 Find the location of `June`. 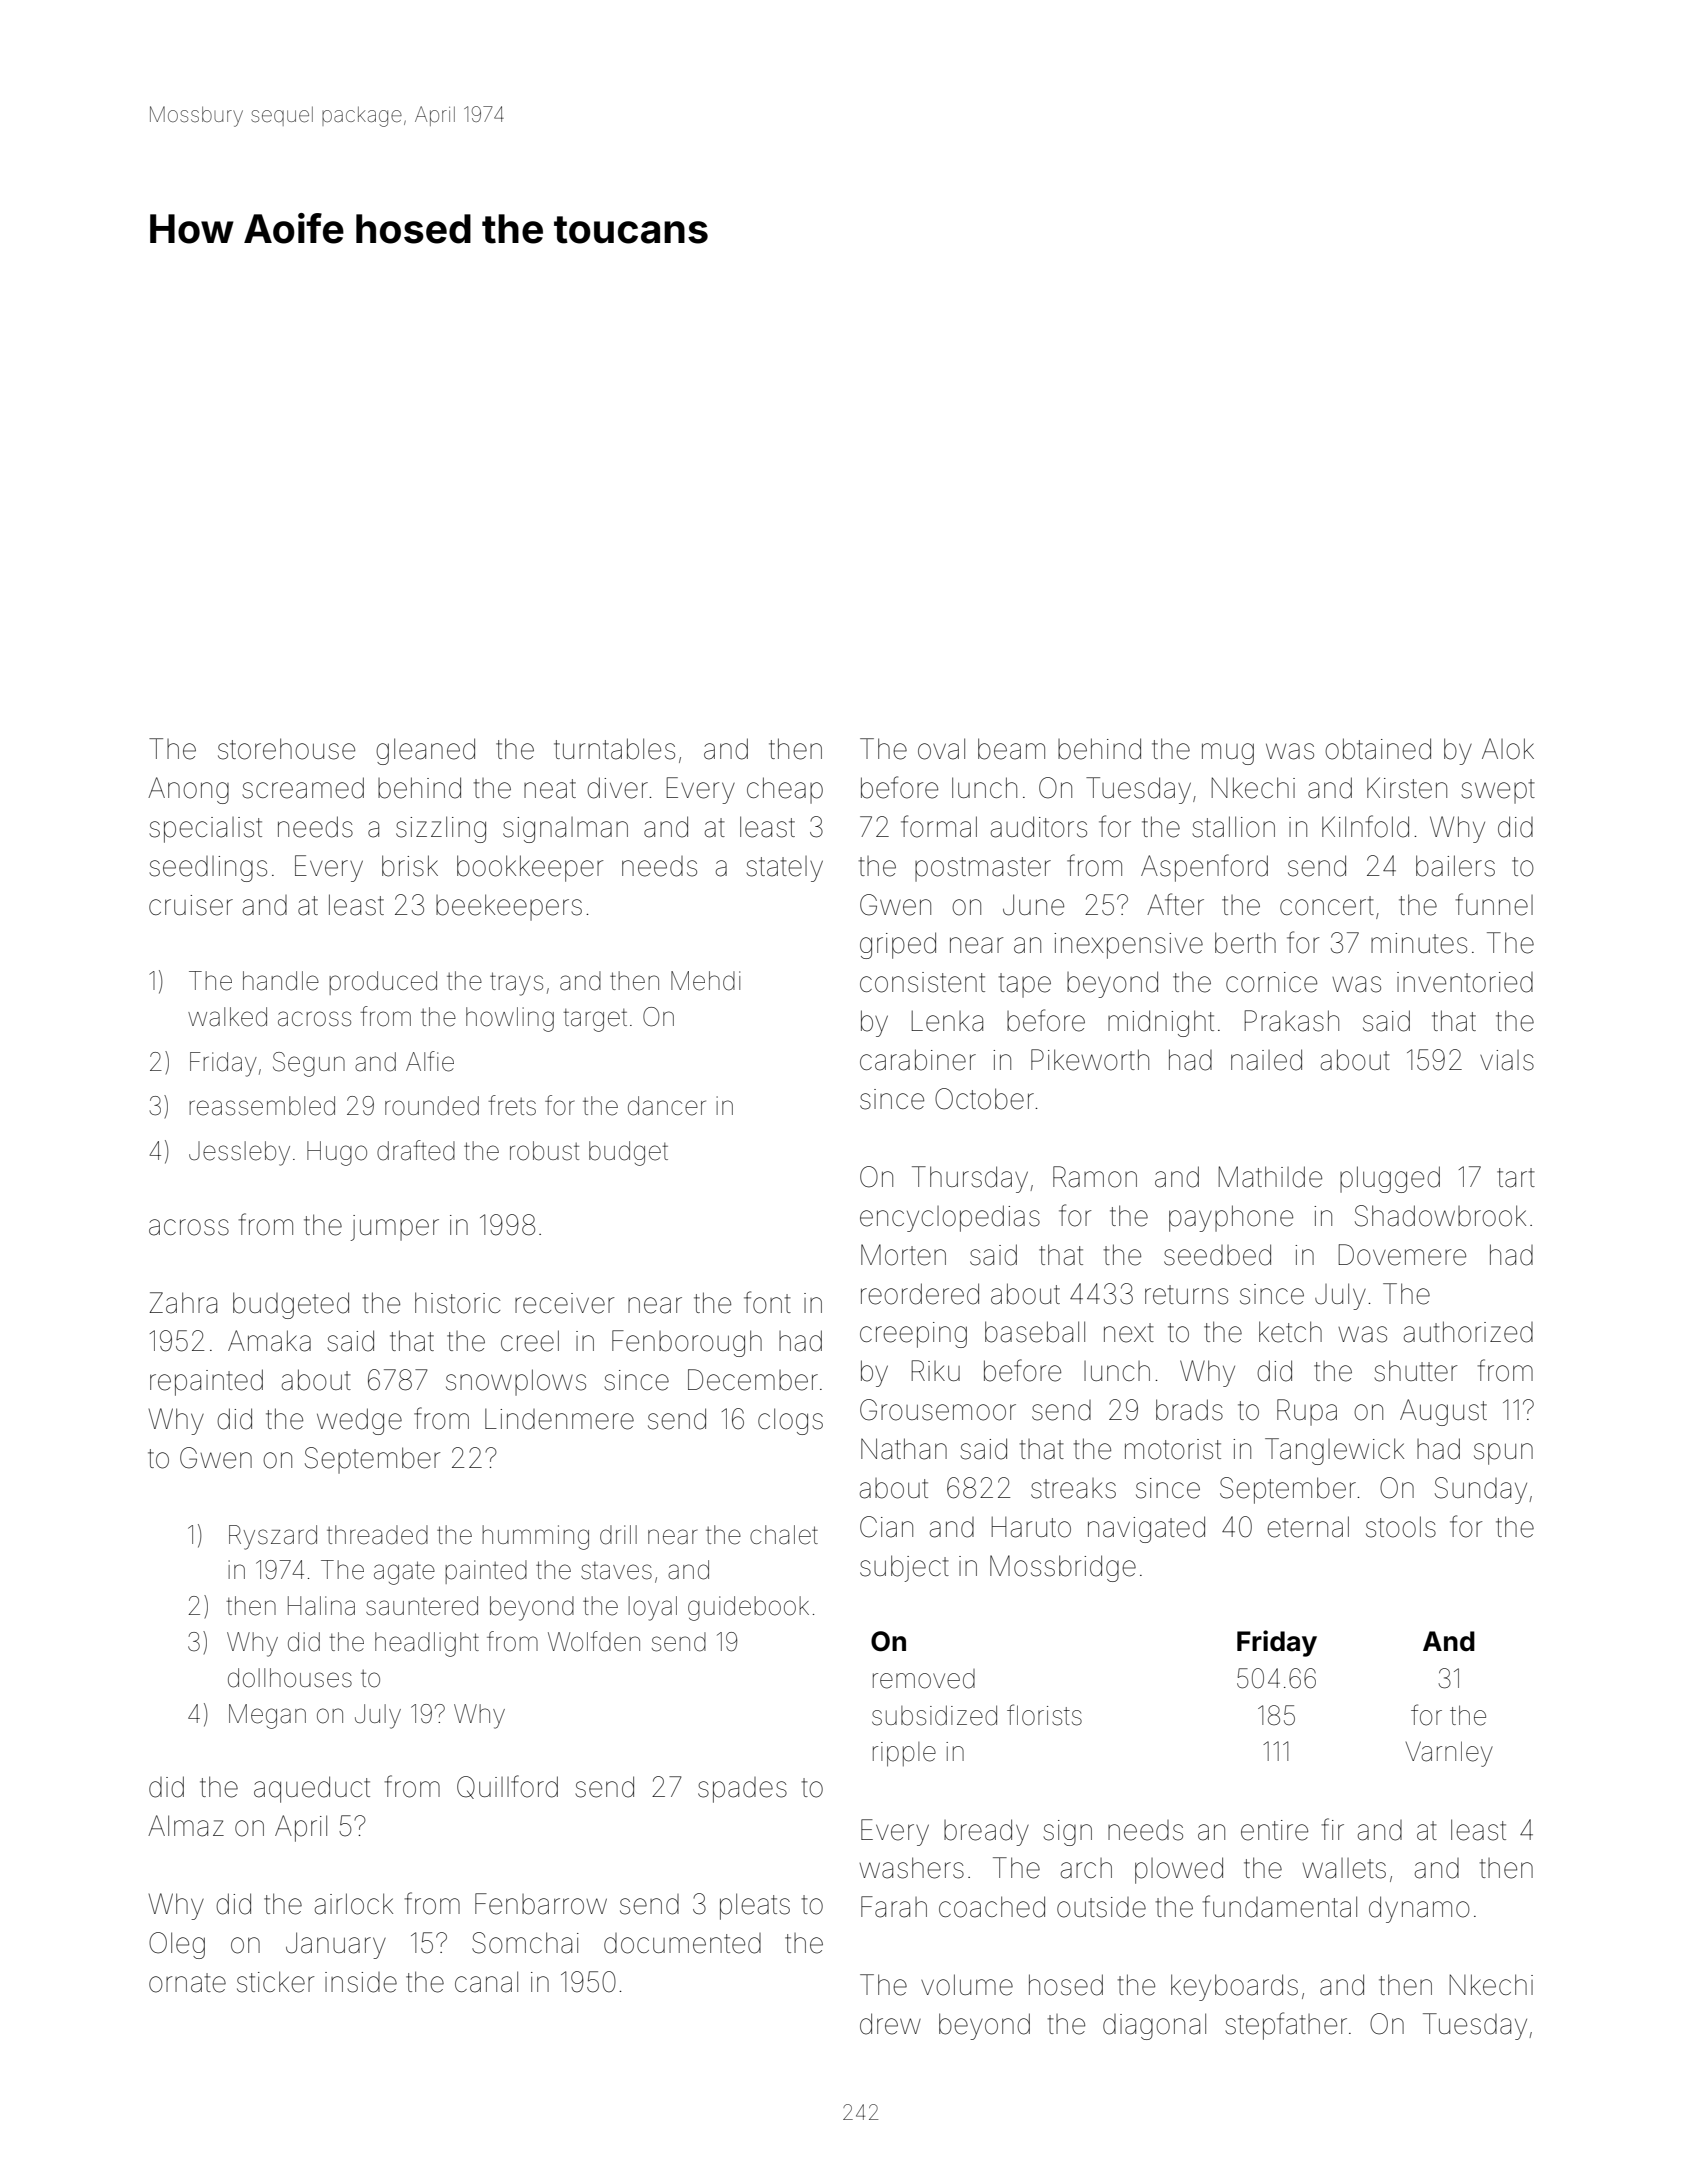

June is located at coordinates (1033, 905).
